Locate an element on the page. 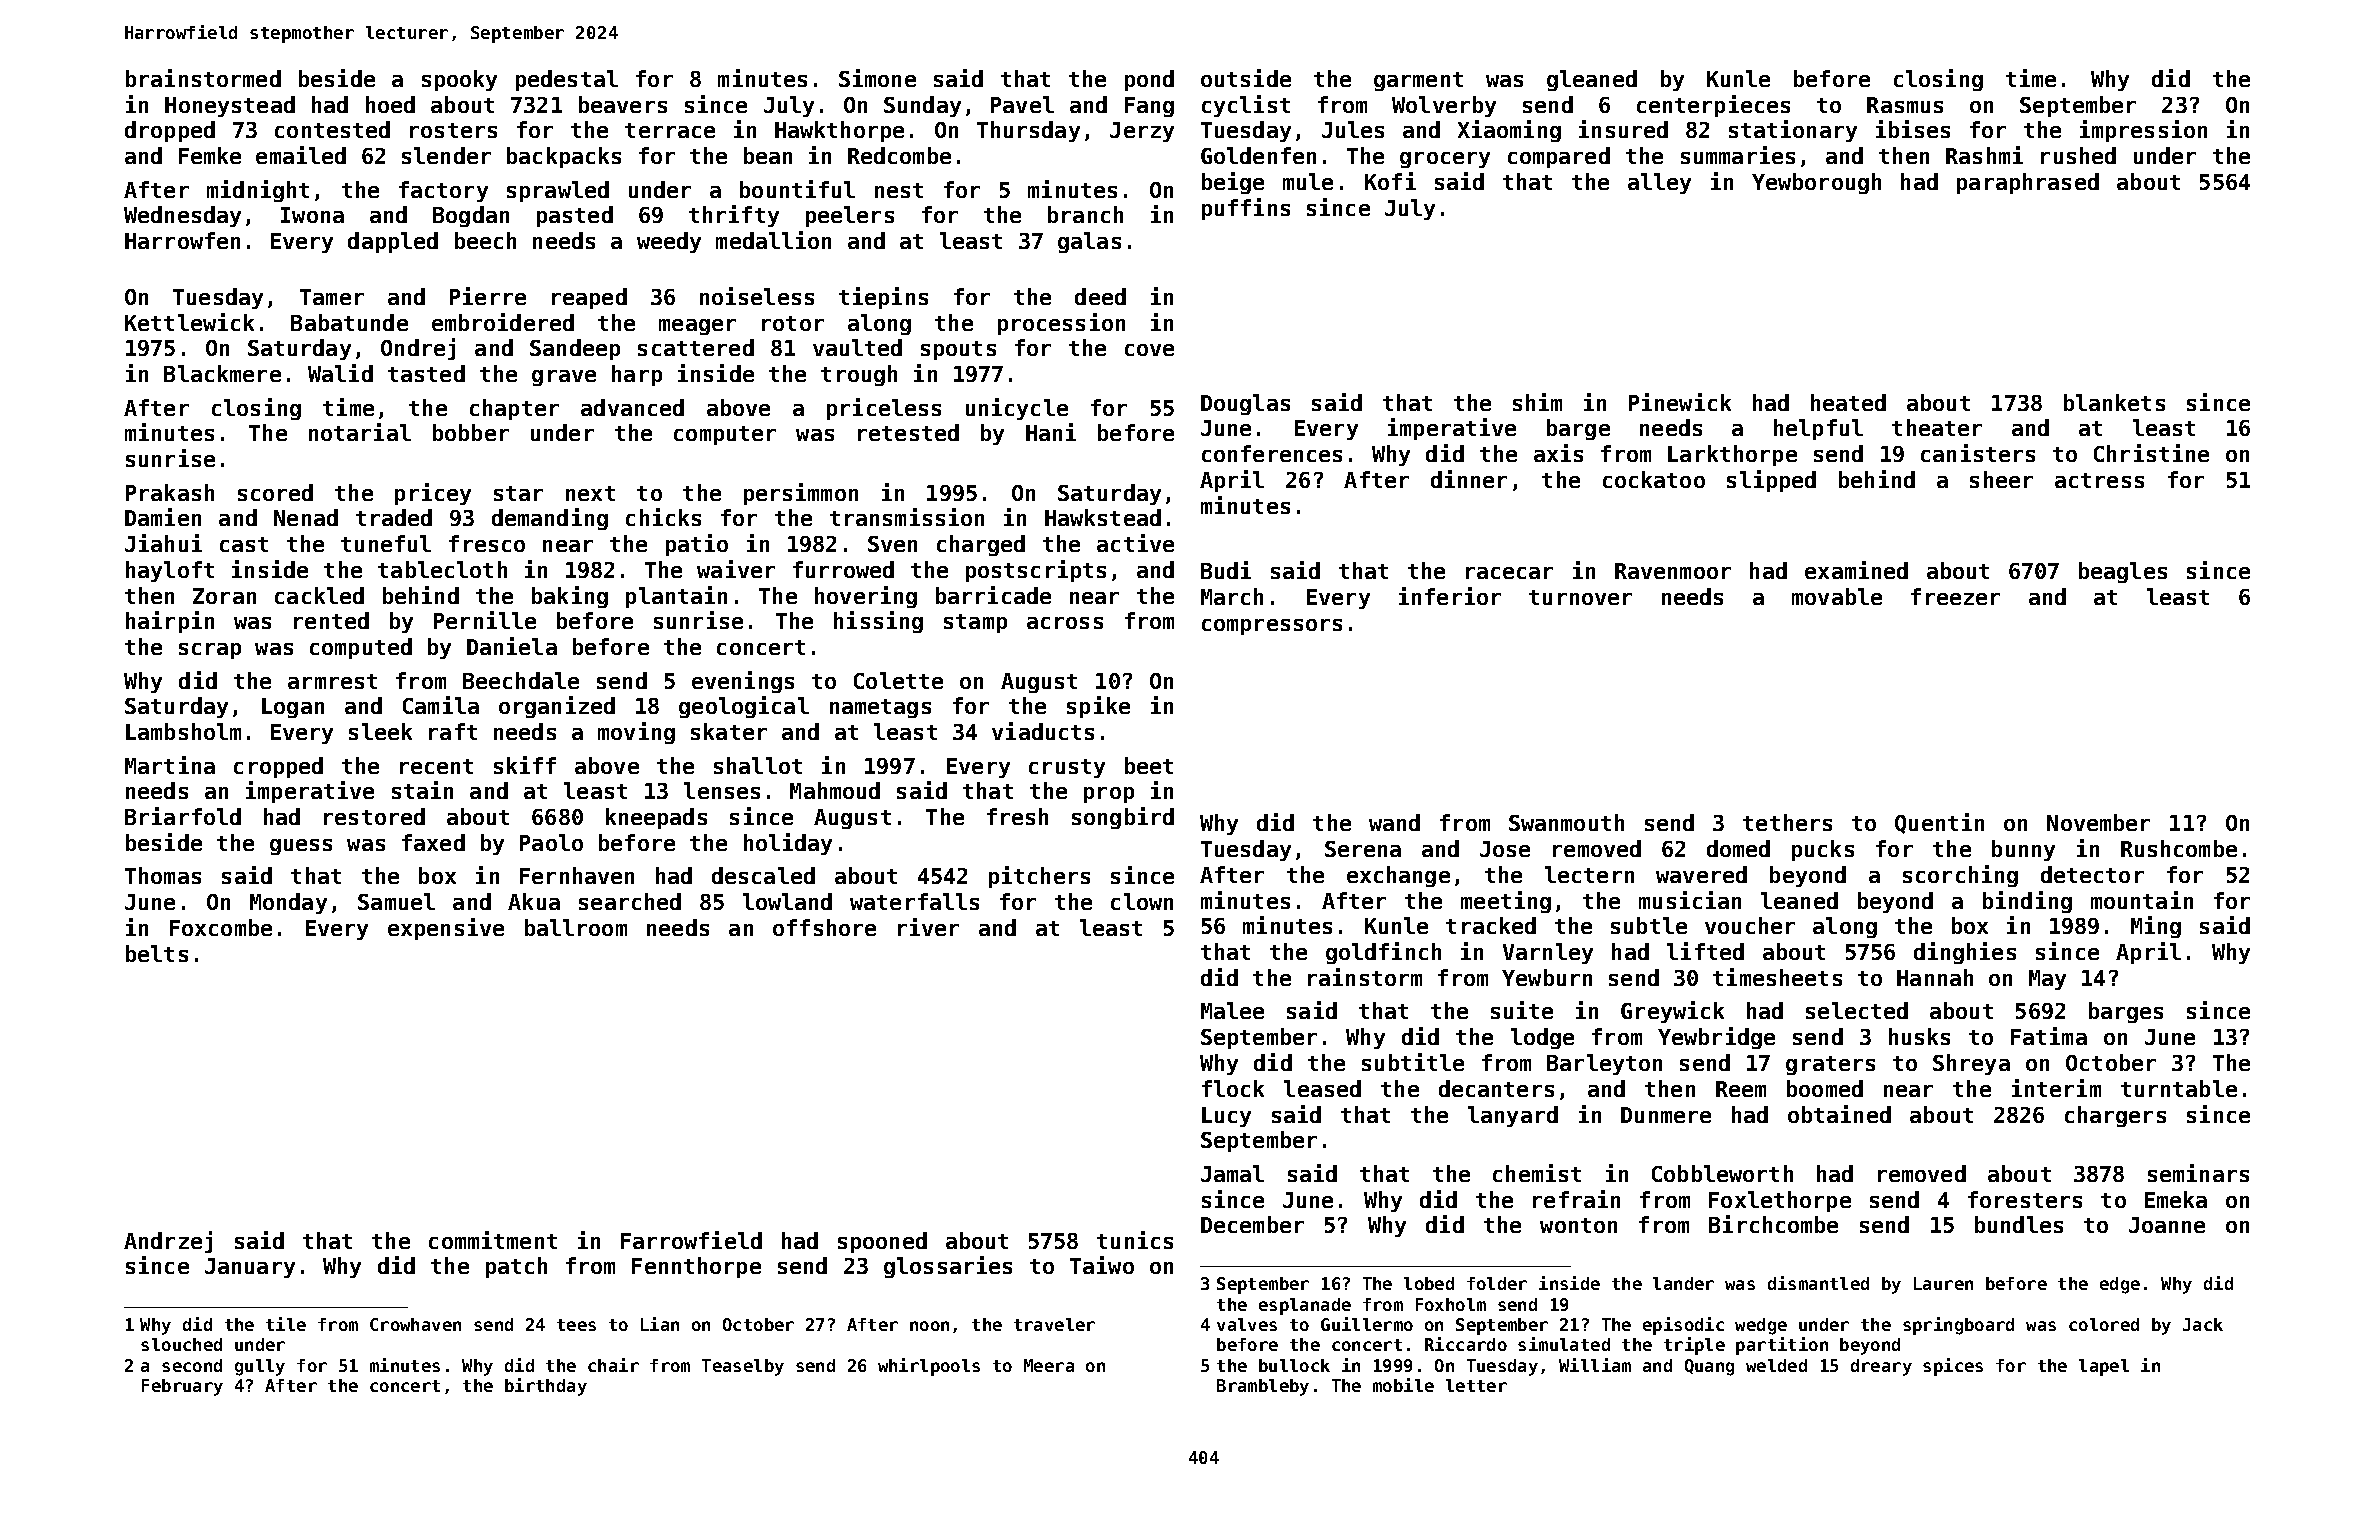 The height and width of the image is (1537, 2375). cockatoo is located at coordinates (1654, 479).
